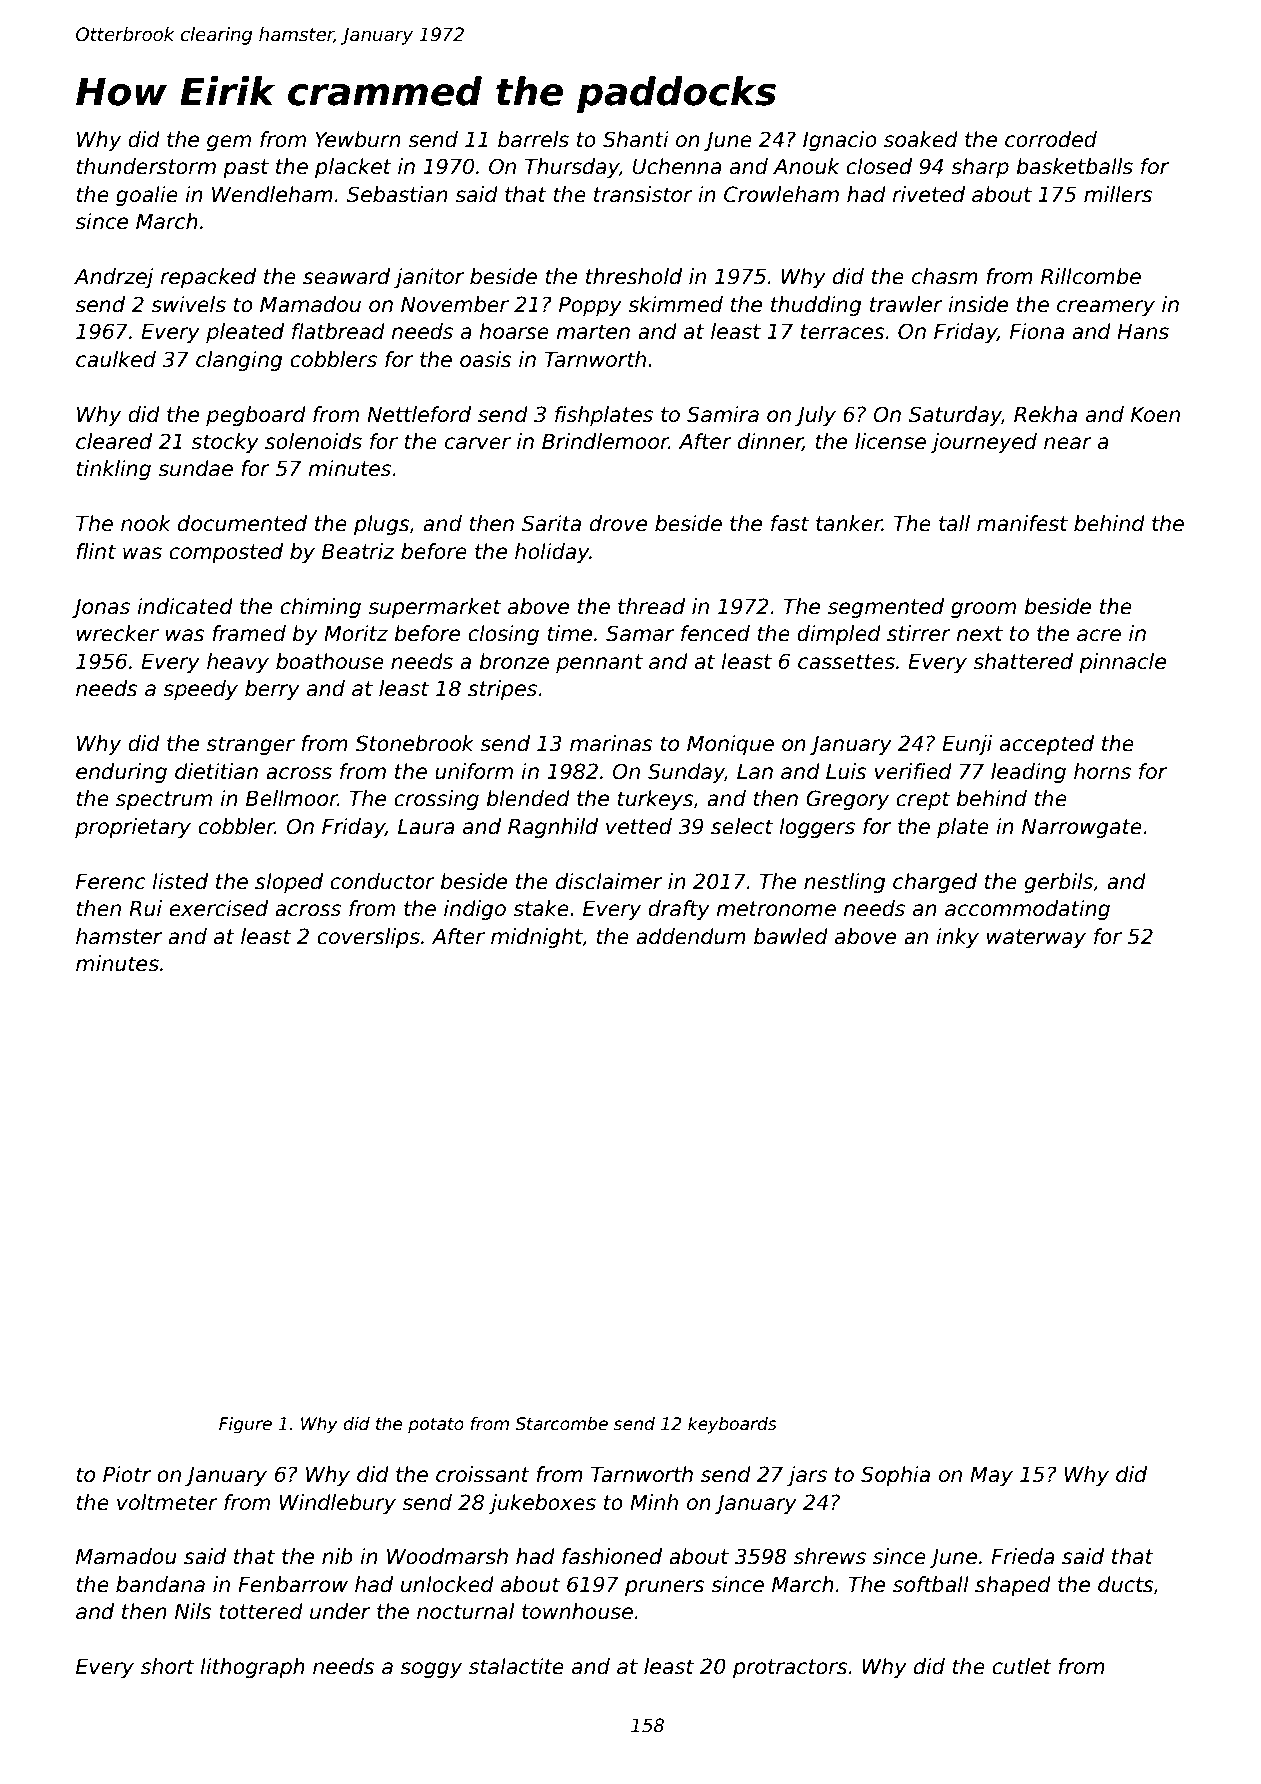  Describe the element at coordinates (983, 610) in the screenshot. I see `groom` at that location.
